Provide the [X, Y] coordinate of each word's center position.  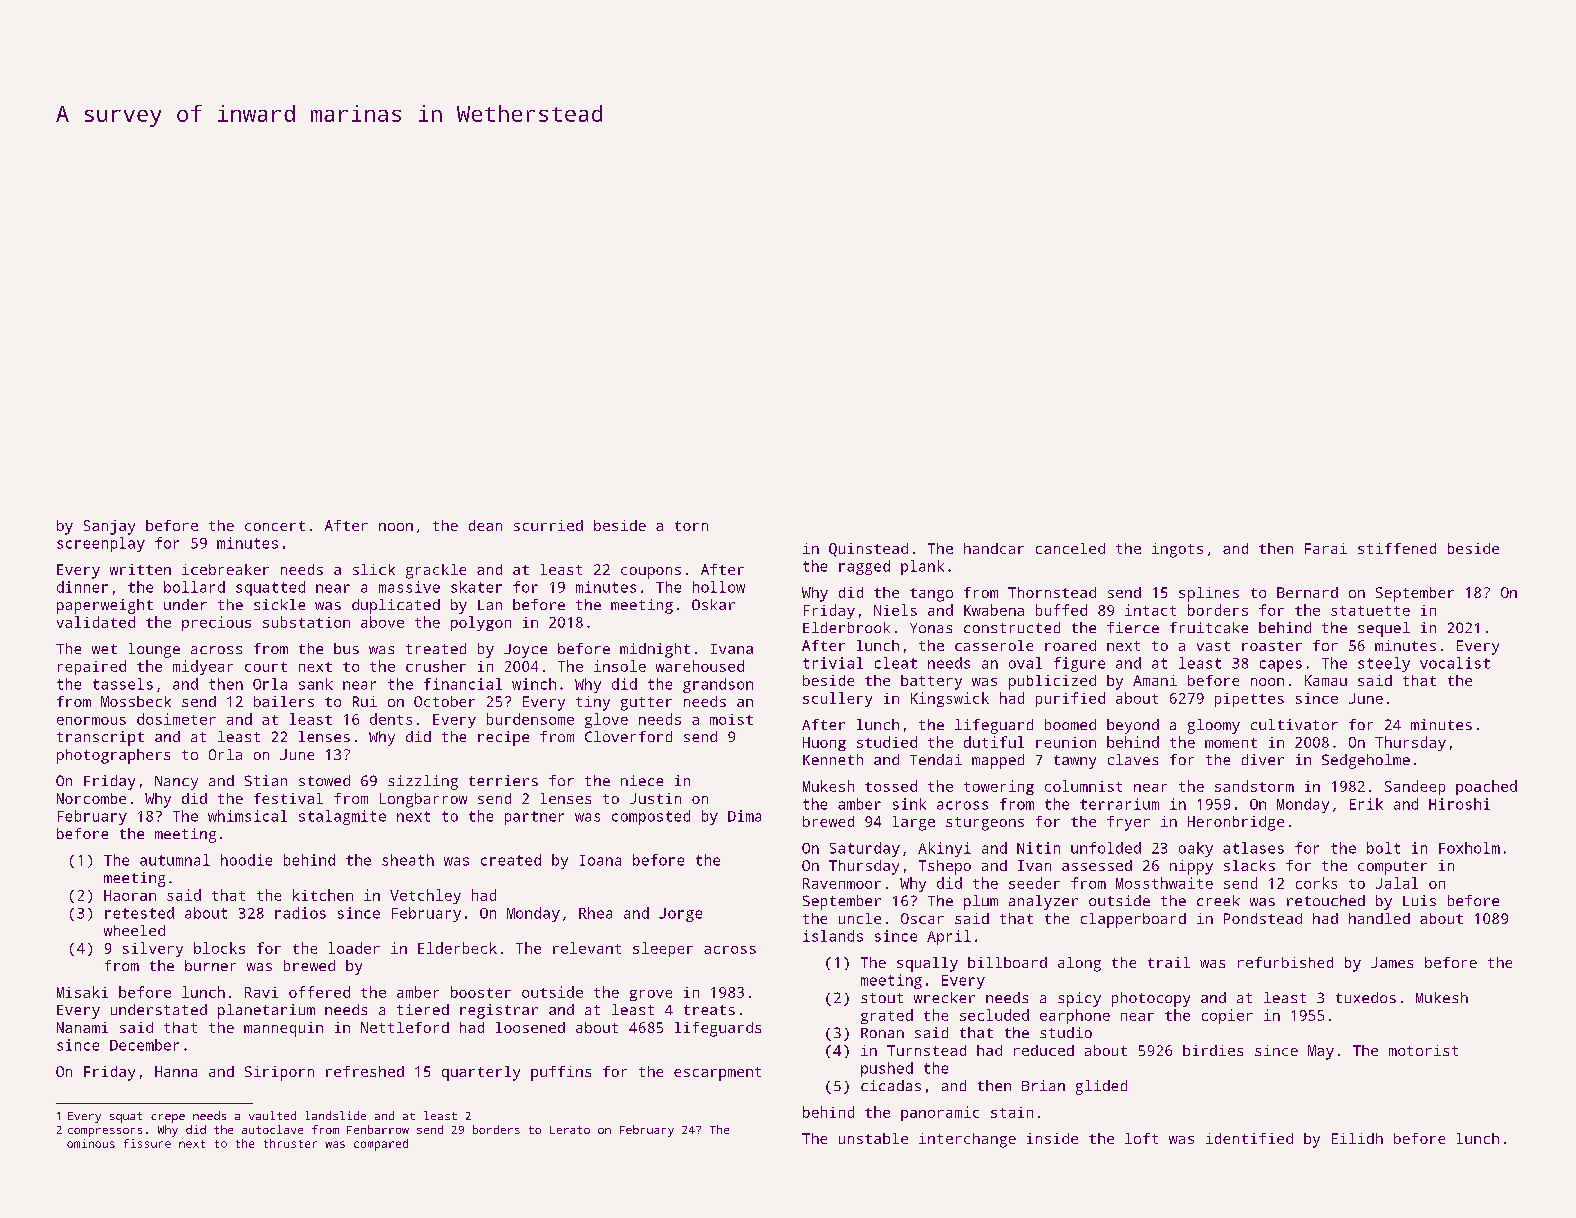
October [444, 701]
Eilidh [1357, 1138]
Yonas [931, 628]
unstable [873, 1138]
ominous [91, 1143]
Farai [1326, 548]
